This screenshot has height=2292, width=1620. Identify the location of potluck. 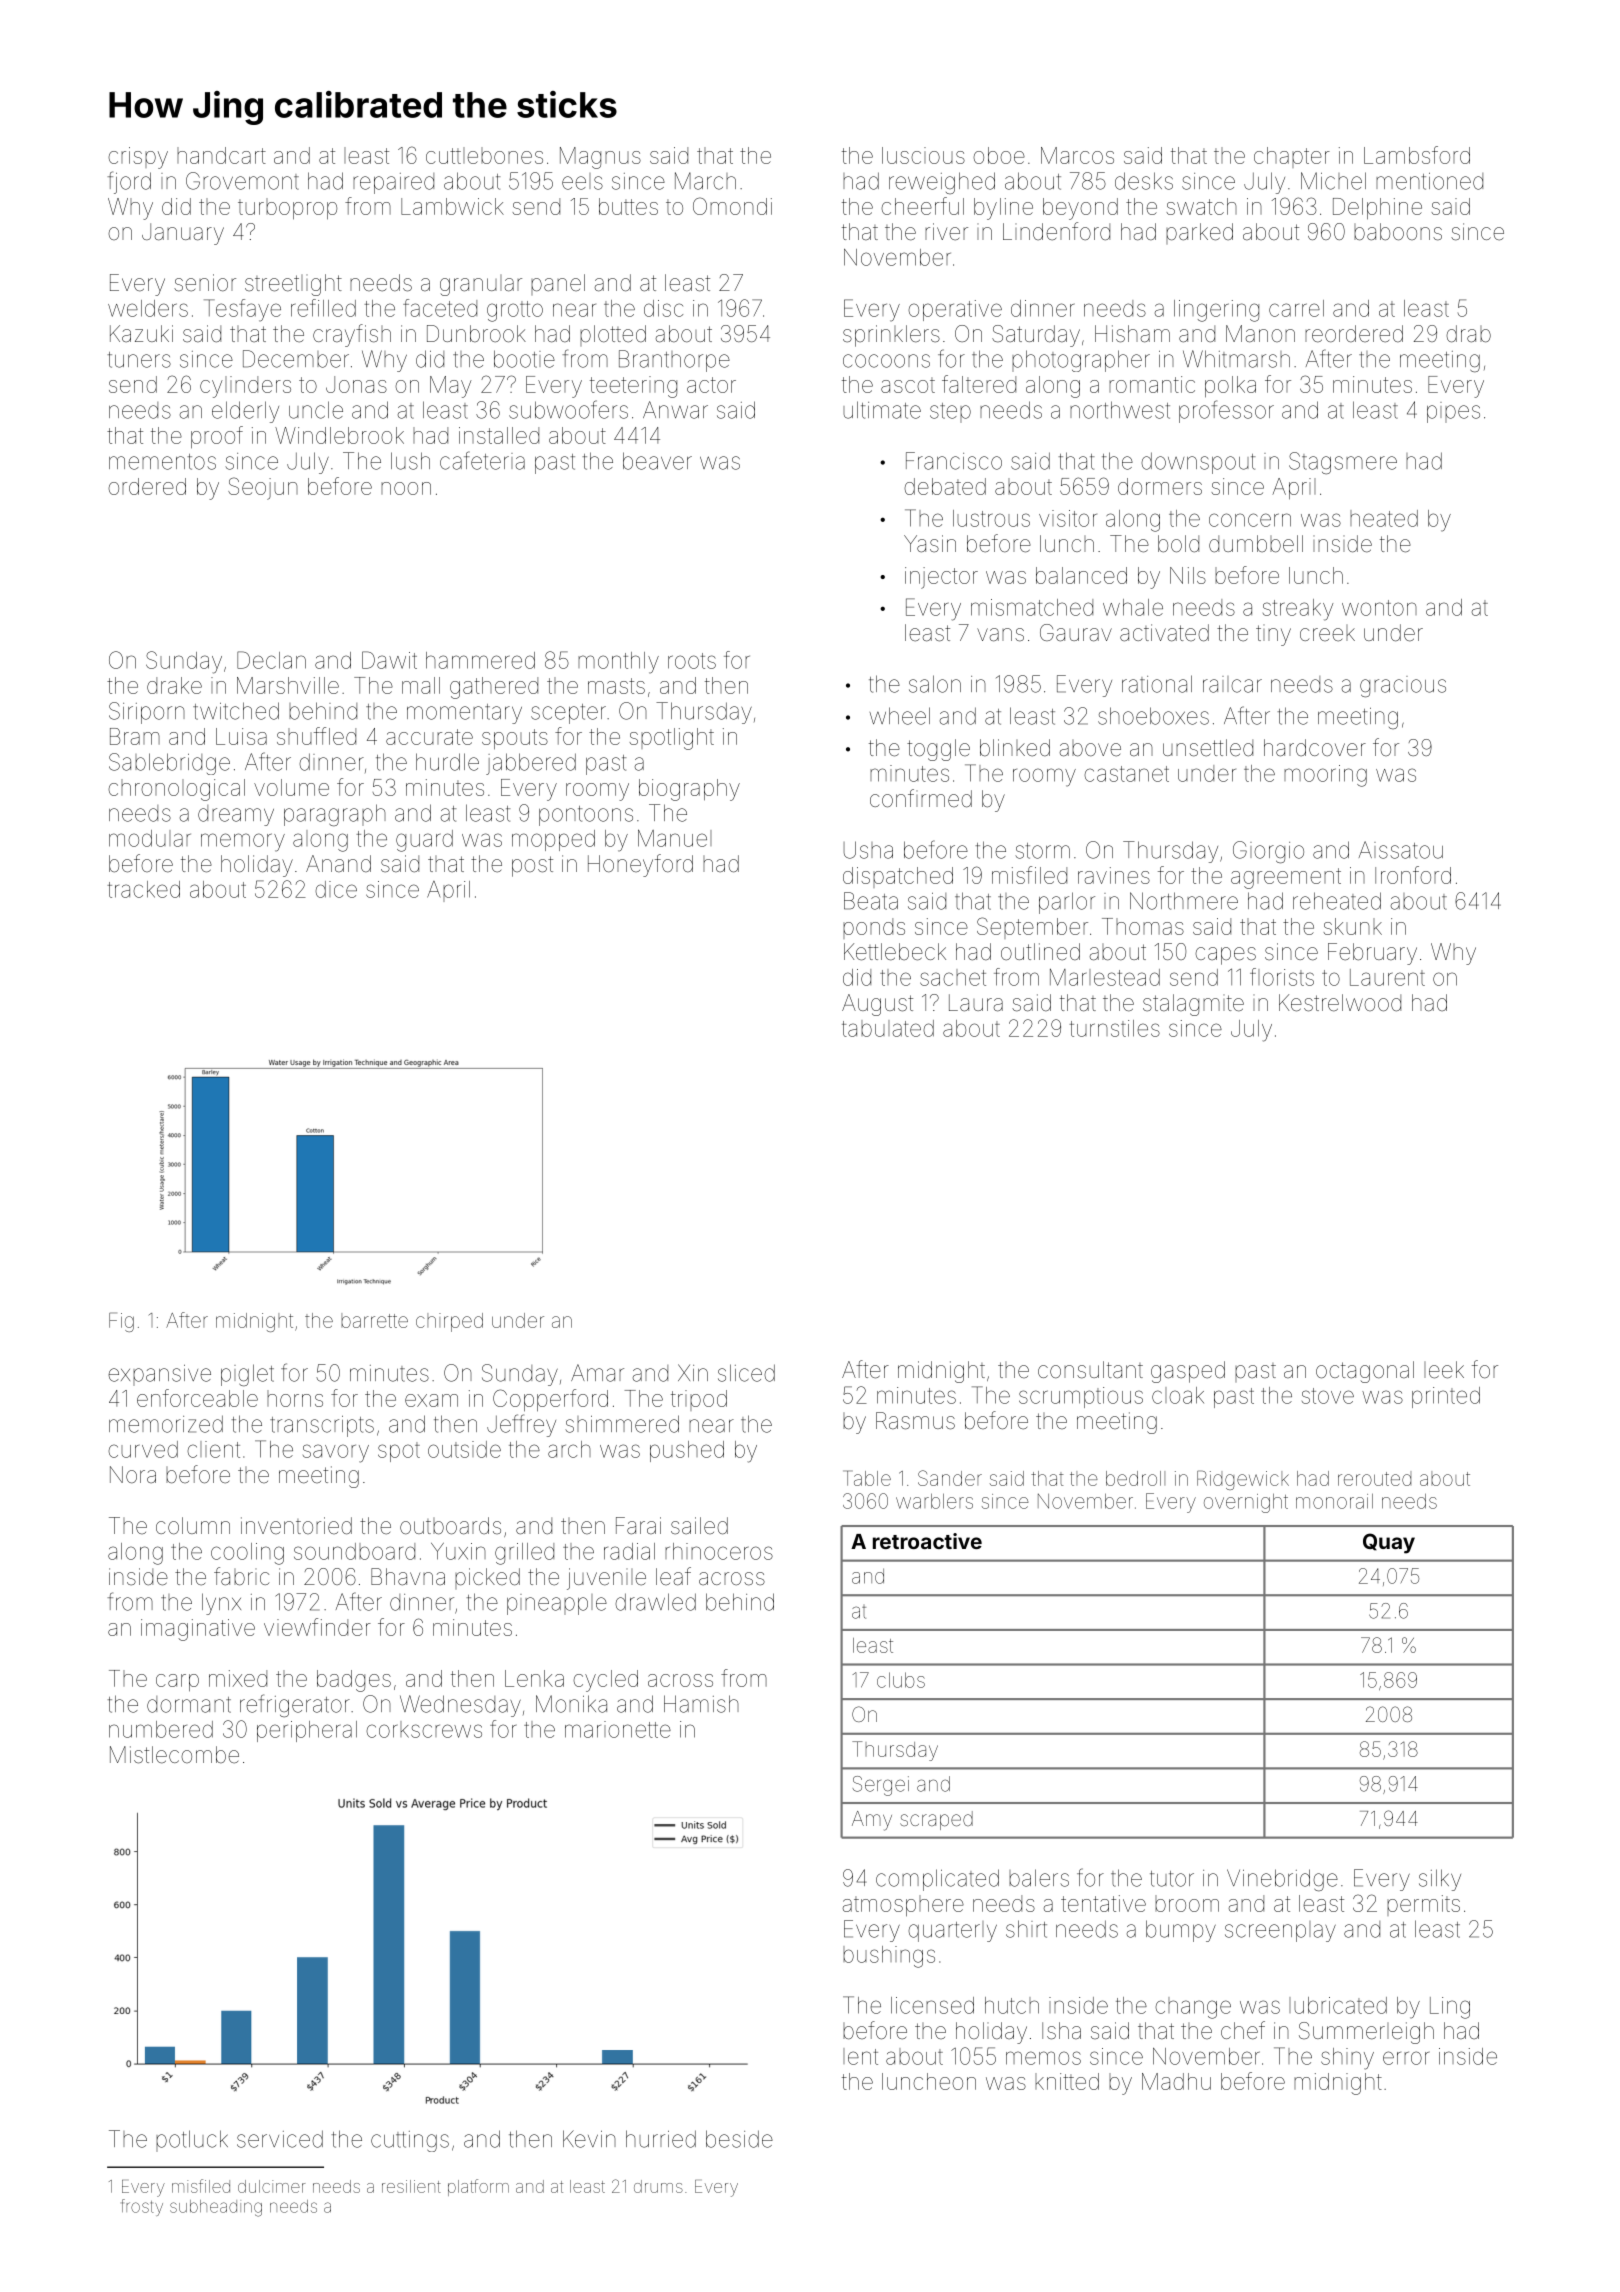
(192, 2141).
